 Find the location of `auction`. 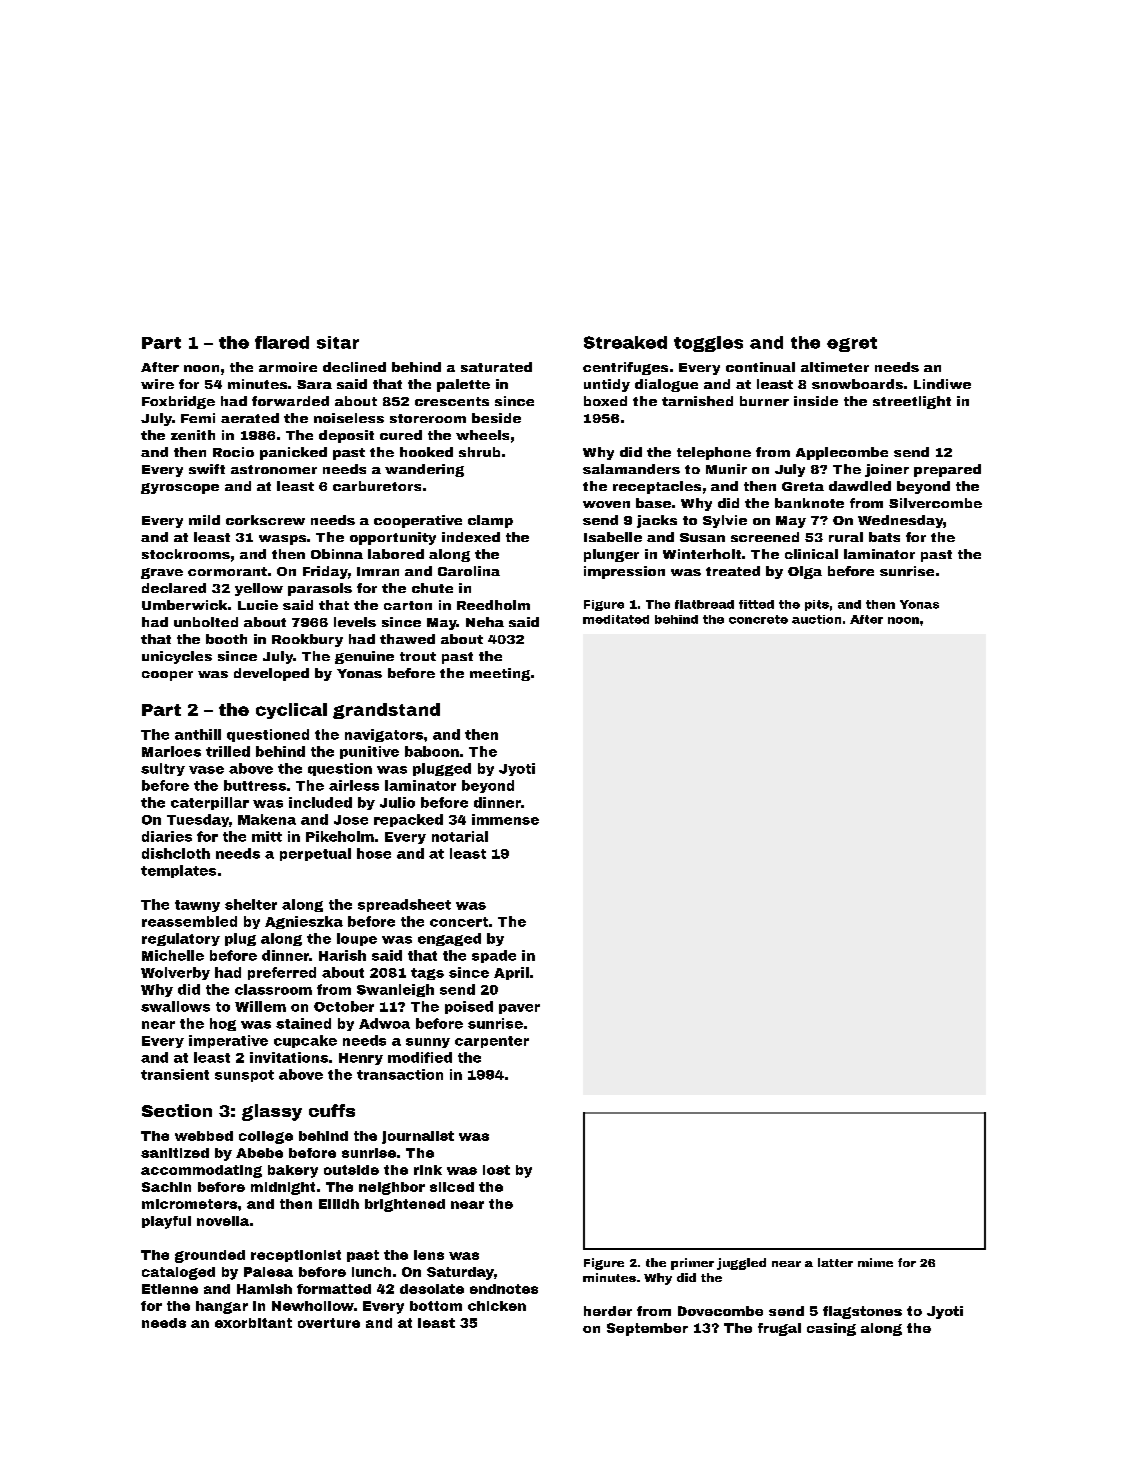

auction is located at coordinates (816, 619).
